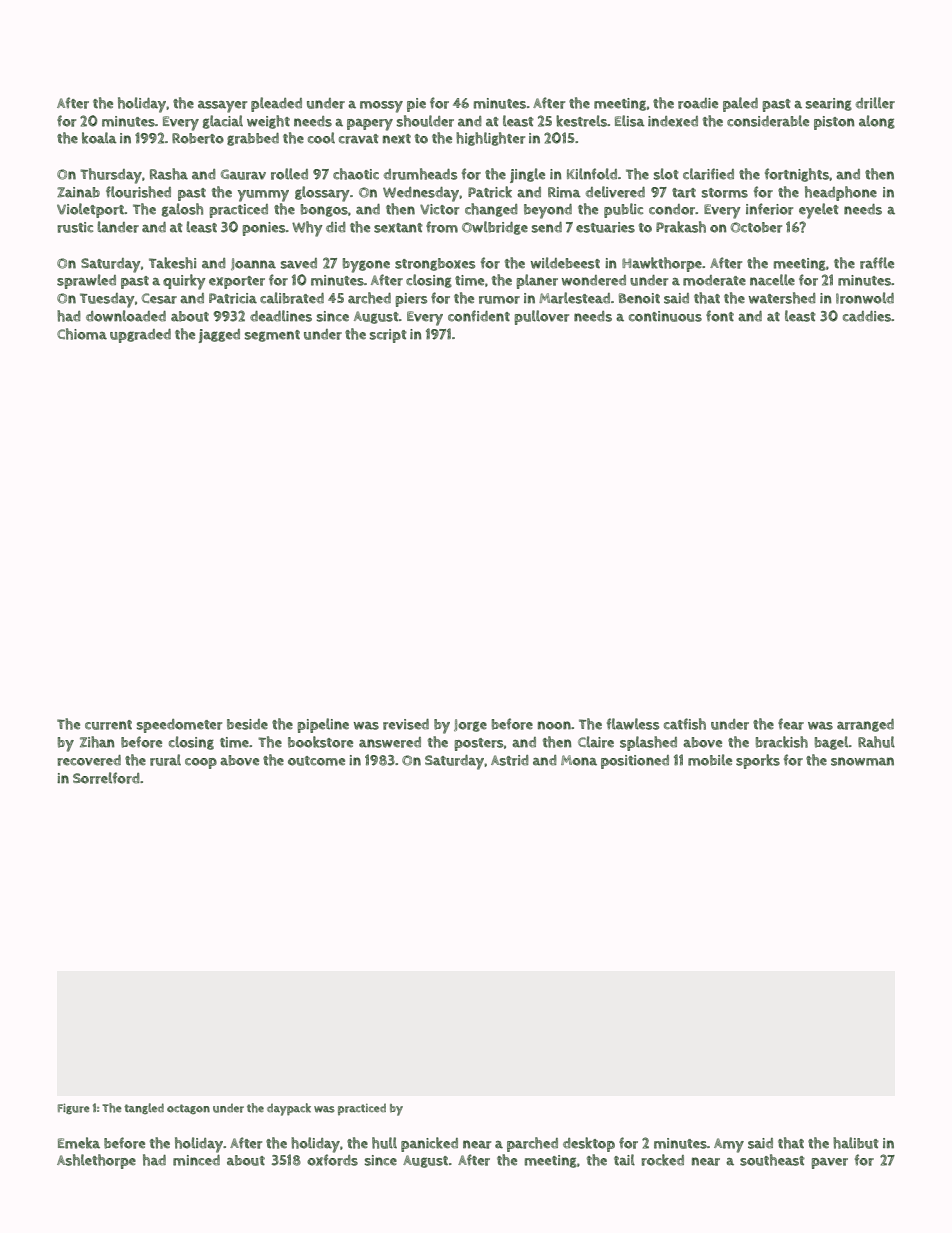 The image size is (952, 1233). I want to click on mossy, so click(381, 107).
